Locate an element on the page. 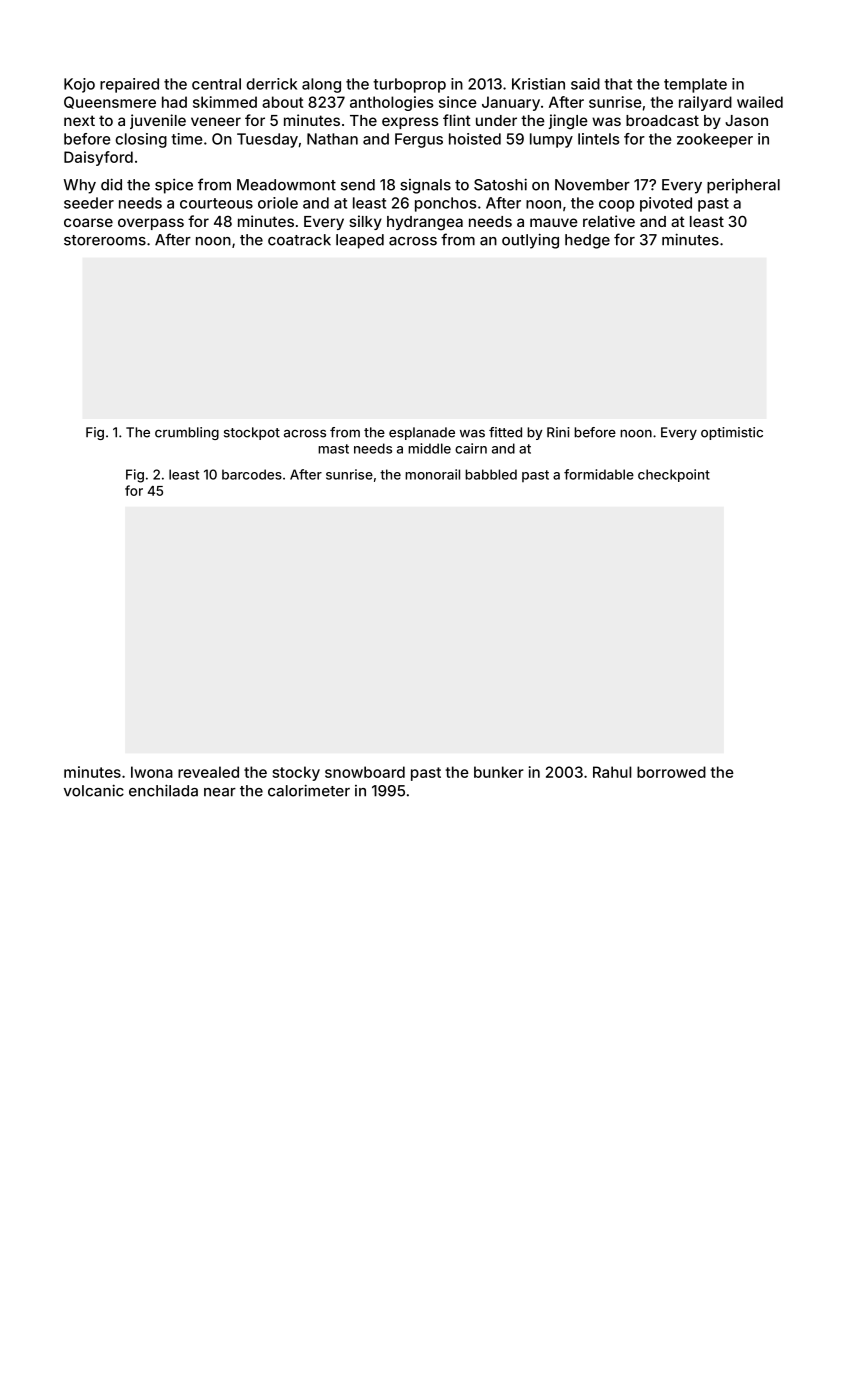 This image has width=849, height=1400. Iwona is located at coordinates (152, 772).
